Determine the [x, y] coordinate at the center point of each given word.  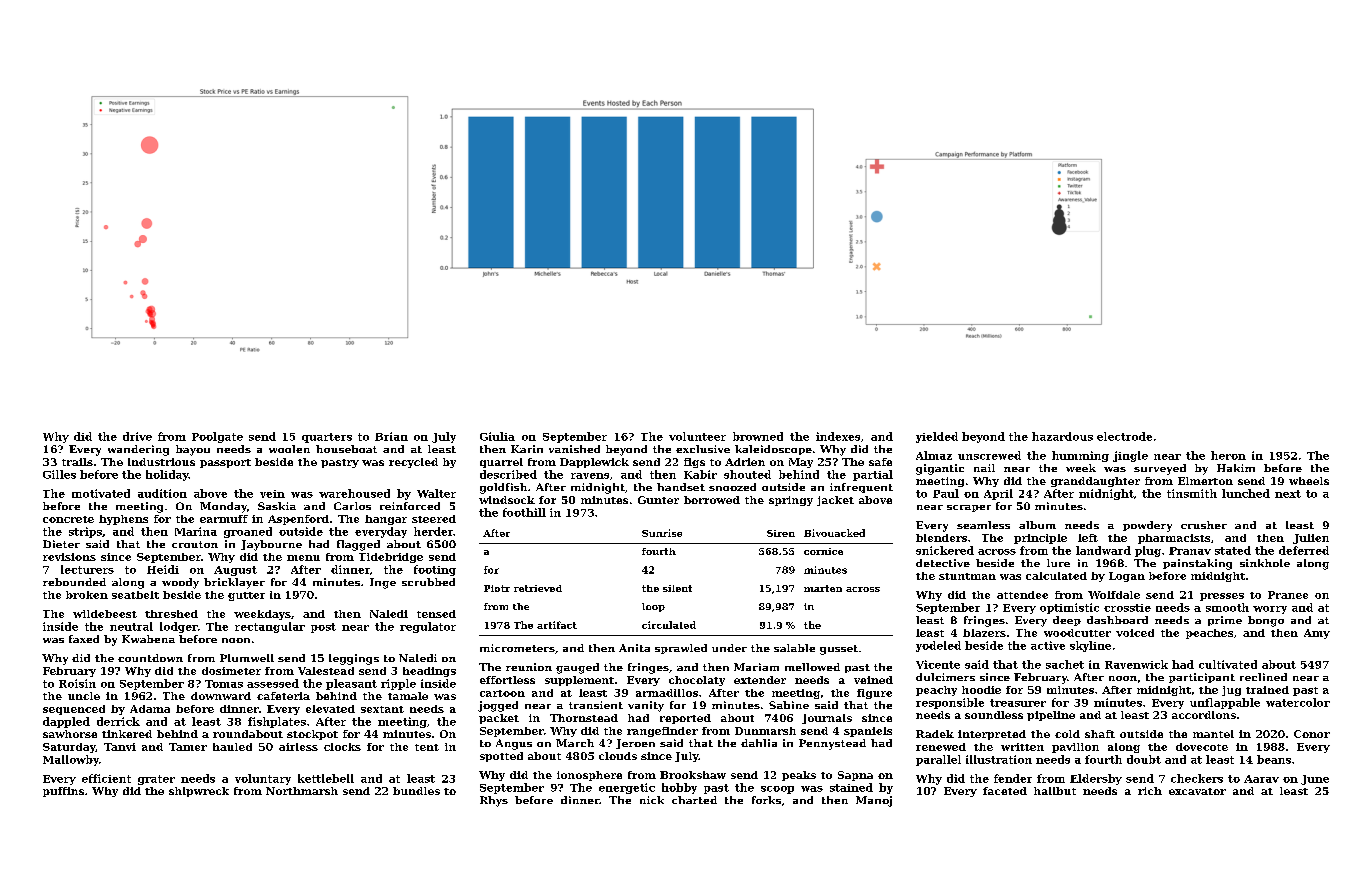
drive [137, 436]
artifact [557, 625]
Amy [1317, 634]
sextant [382, 709]
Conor [1312, 734]
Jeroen [635, 744]
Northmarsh [302, 791]
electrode [1124, 436]
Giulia [497, 436]
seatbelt [135, 595]
